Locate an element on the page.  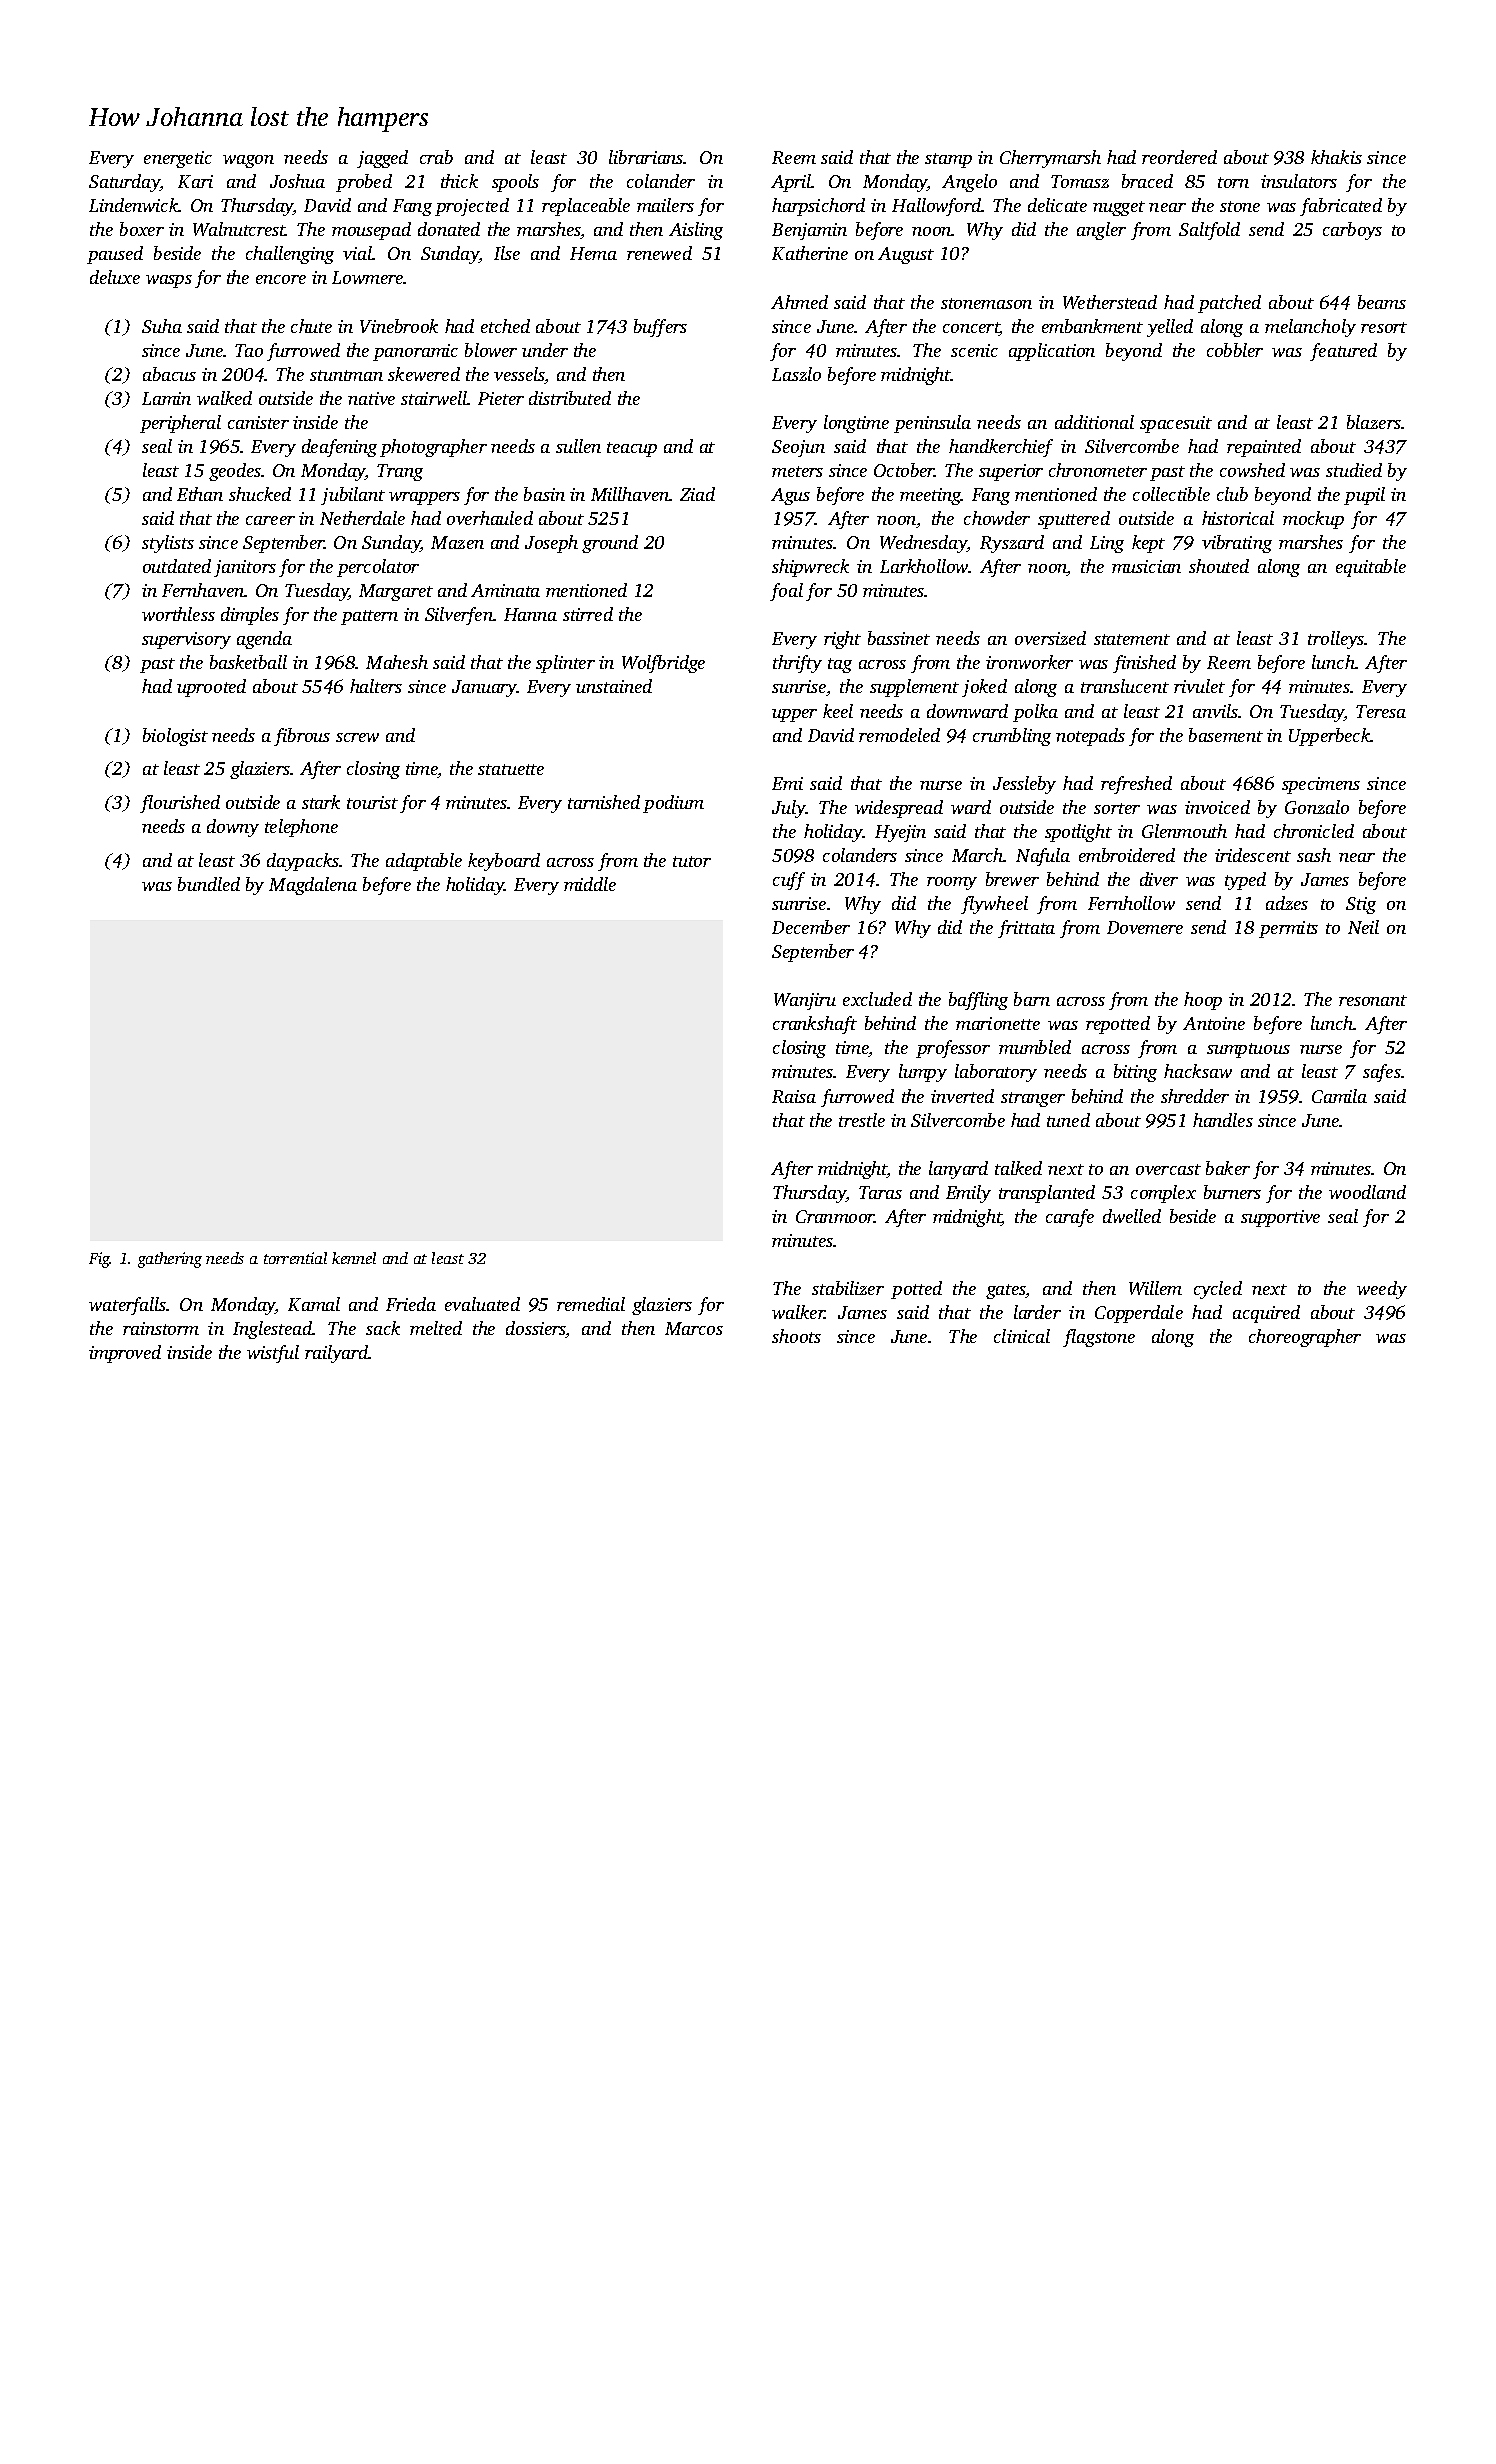
deluxe is located at coordinates (115, 277).
